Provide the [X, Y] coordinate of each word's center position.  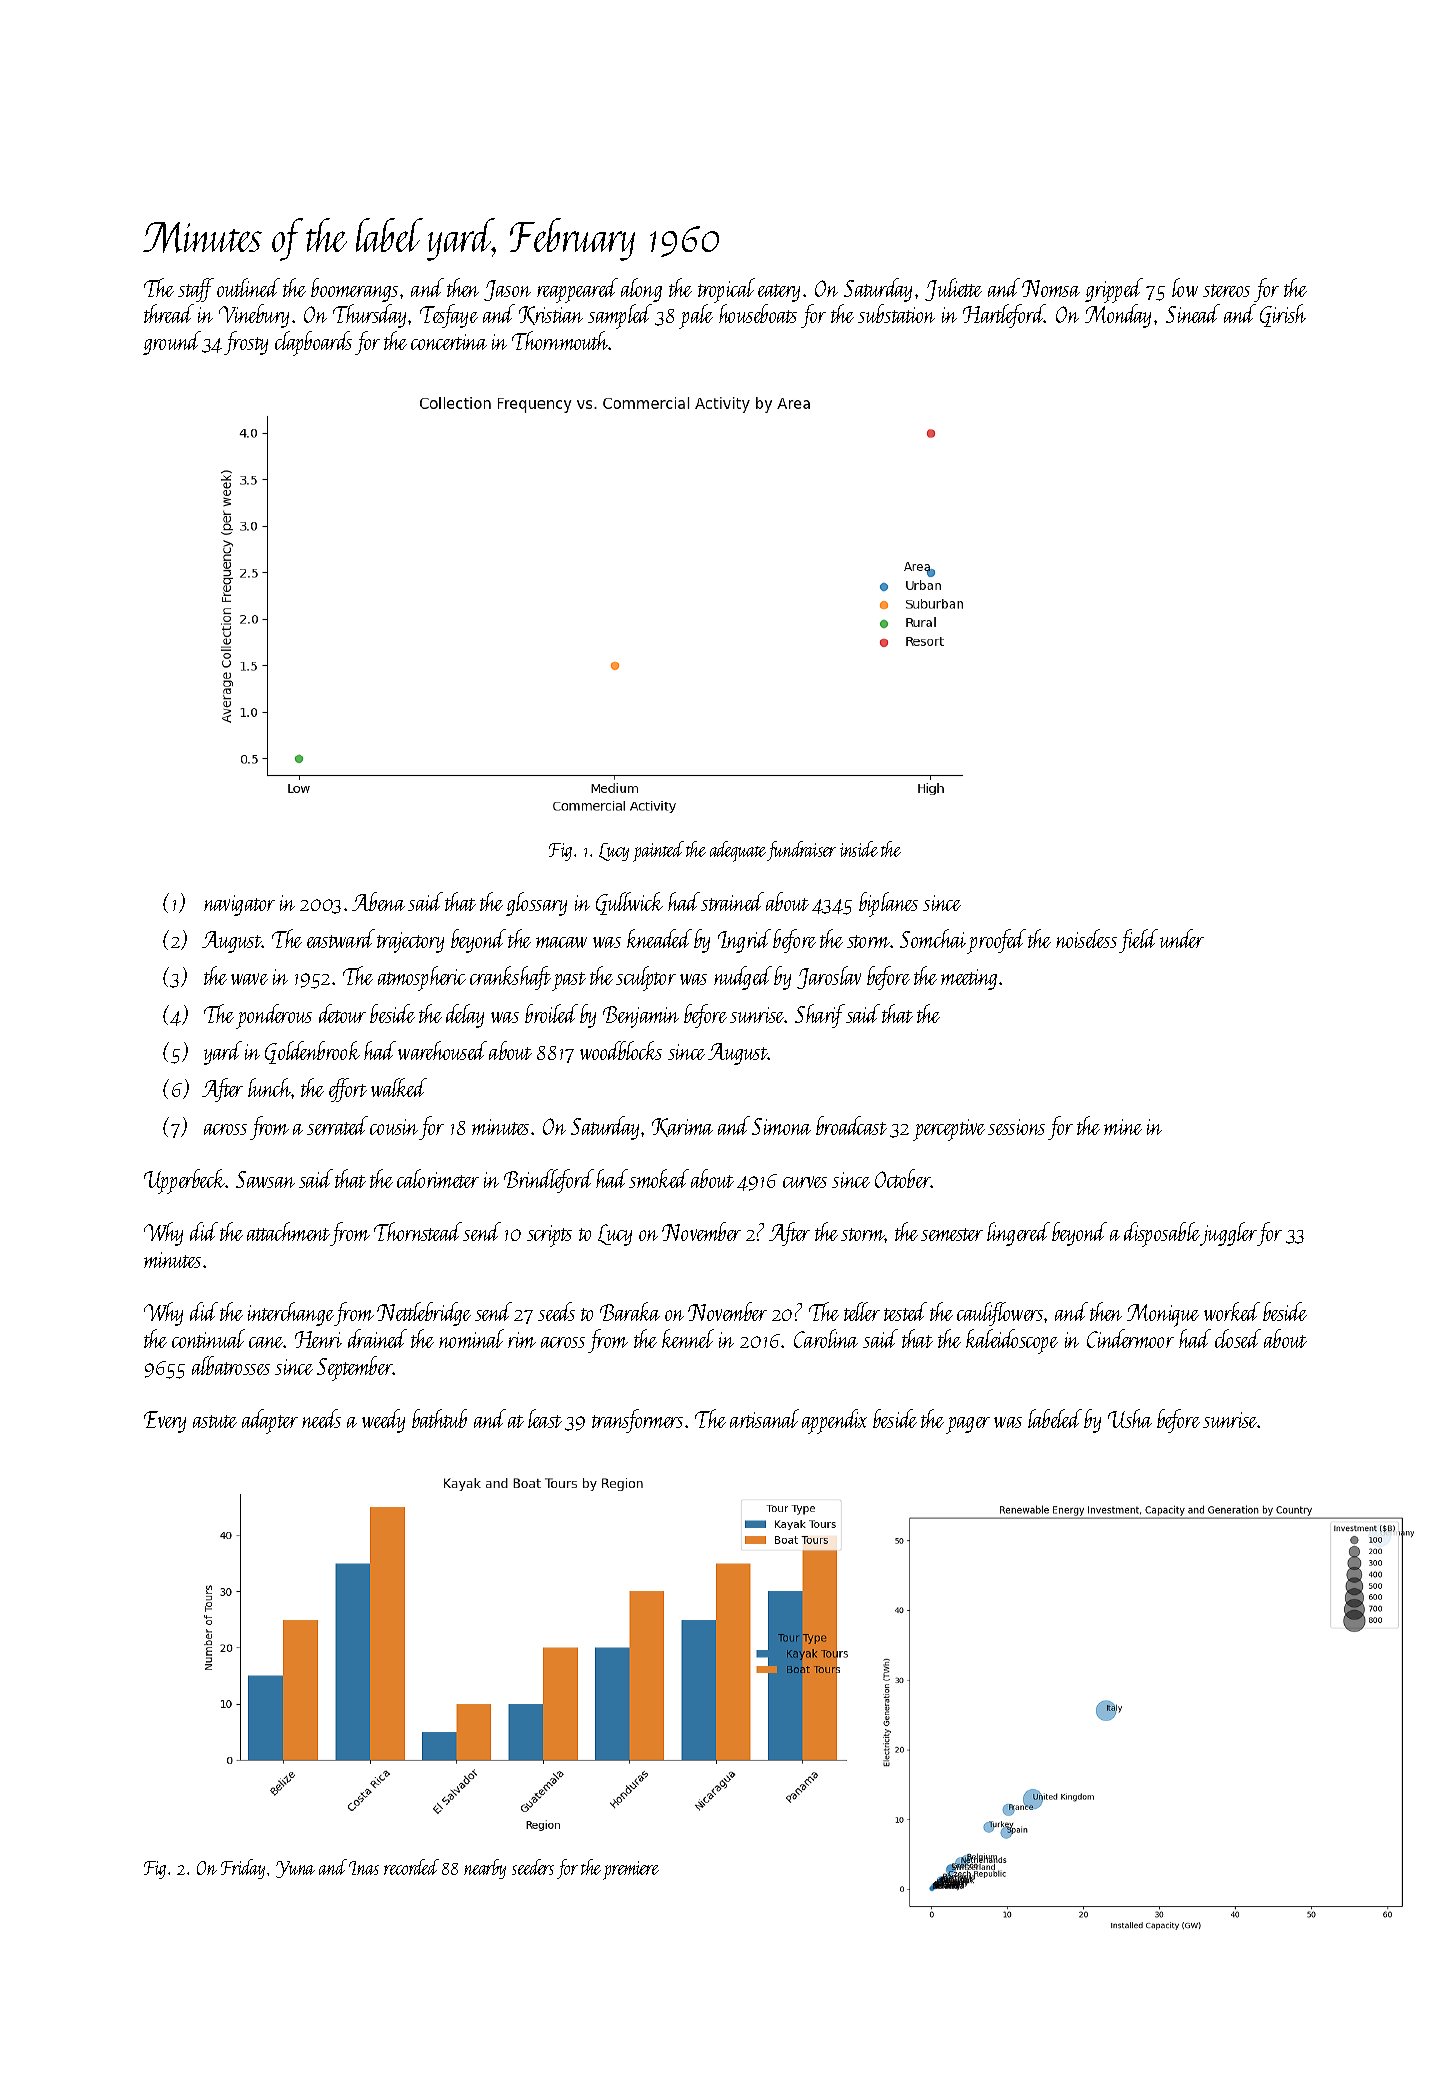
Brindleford [549, 1181]
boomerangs [354, 290]
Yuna [295, 1869]
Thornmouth [560, 340]
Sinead [1193, 313]
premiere [631, 1870]
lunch [270, 1087]
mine [1123, 1127]
